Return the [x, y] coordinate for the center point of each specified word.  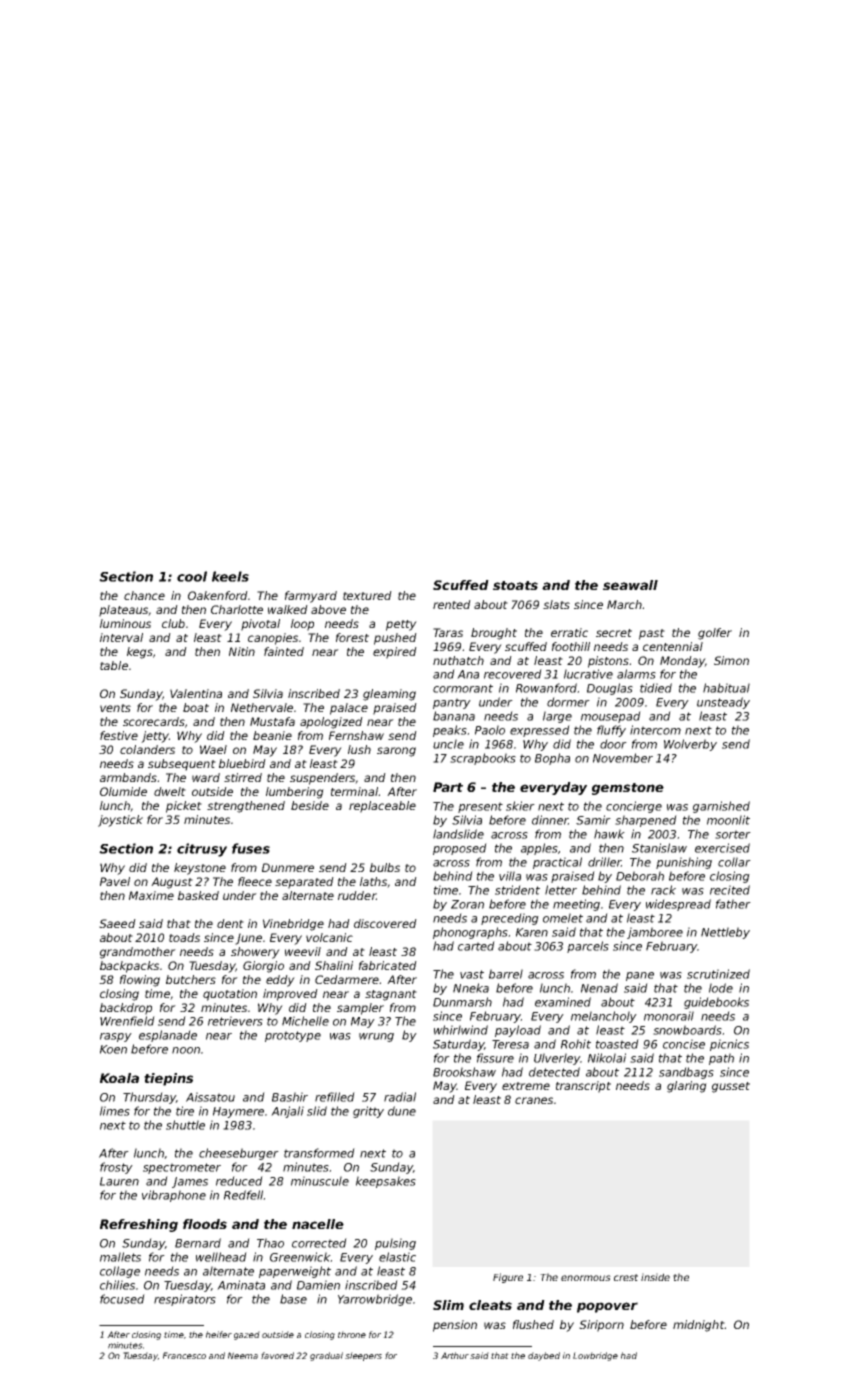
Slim [448, 1305]
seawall [630, 585]
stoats [515, 585]
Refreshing [139, 1225]
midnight [698, 1326]
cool [192, 576]
